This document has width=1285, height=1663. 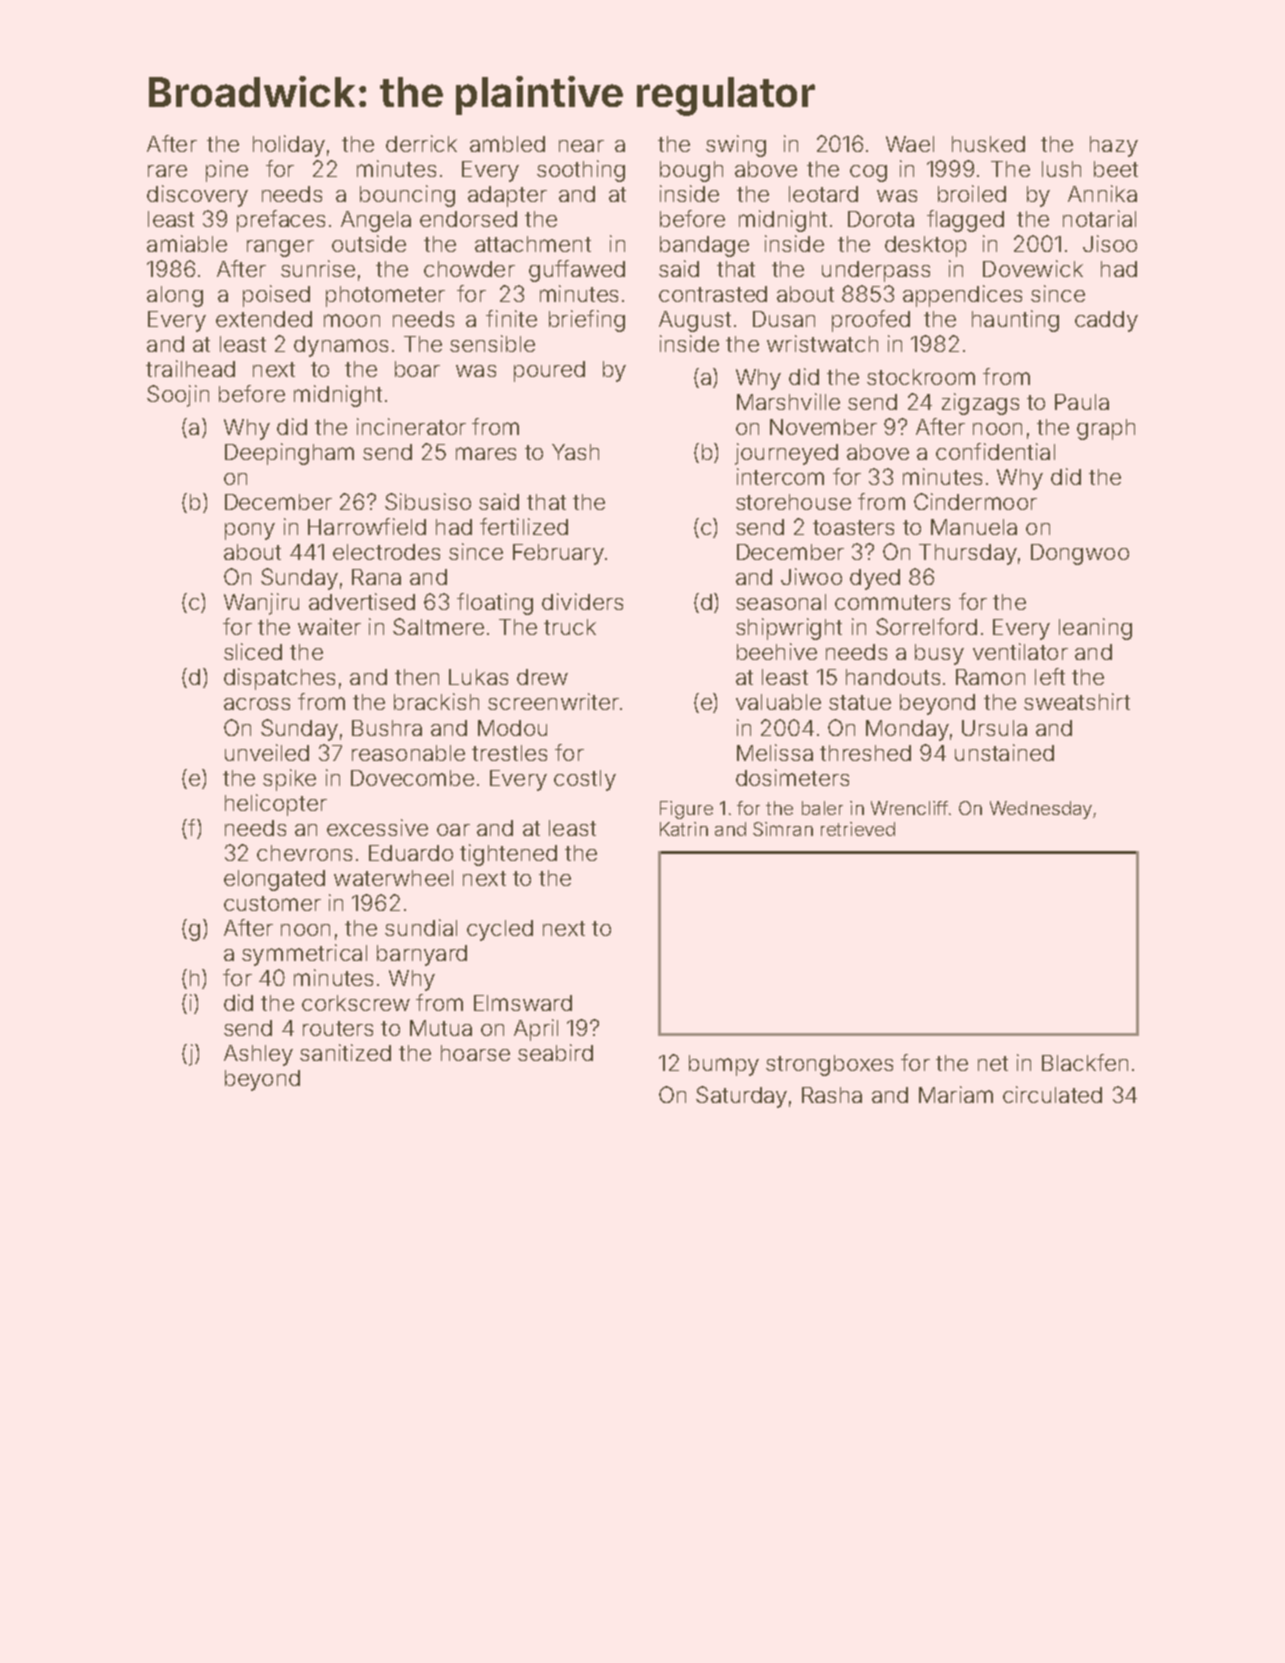 What do you see at coordinates (909, 808) in the document?
I see `Wrencliff` at bounding box center [909, 808].
